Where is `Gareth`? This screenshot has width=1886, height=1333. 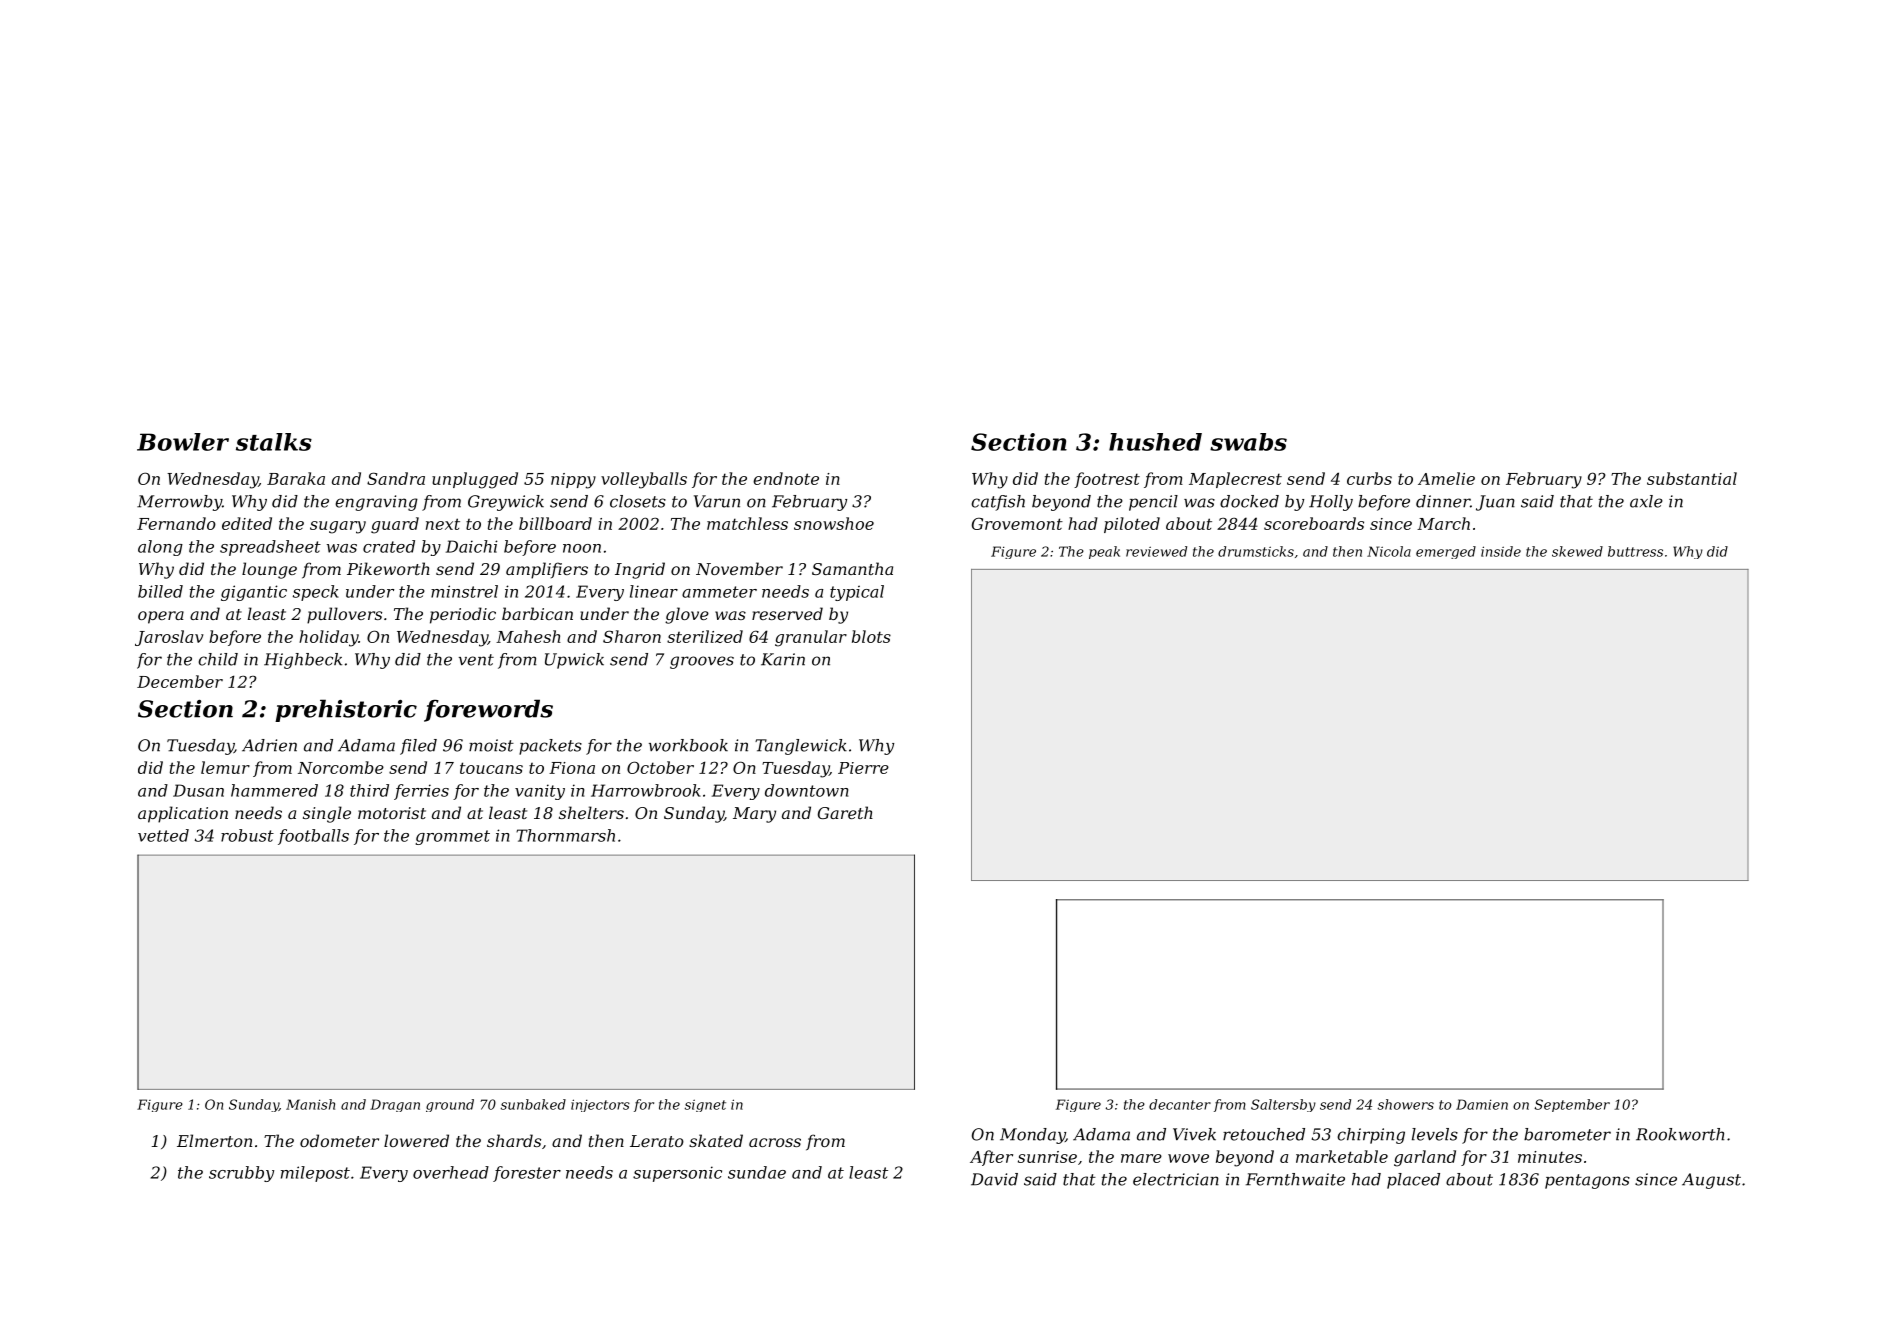
Gareth is located at coordinates (845, 812).
